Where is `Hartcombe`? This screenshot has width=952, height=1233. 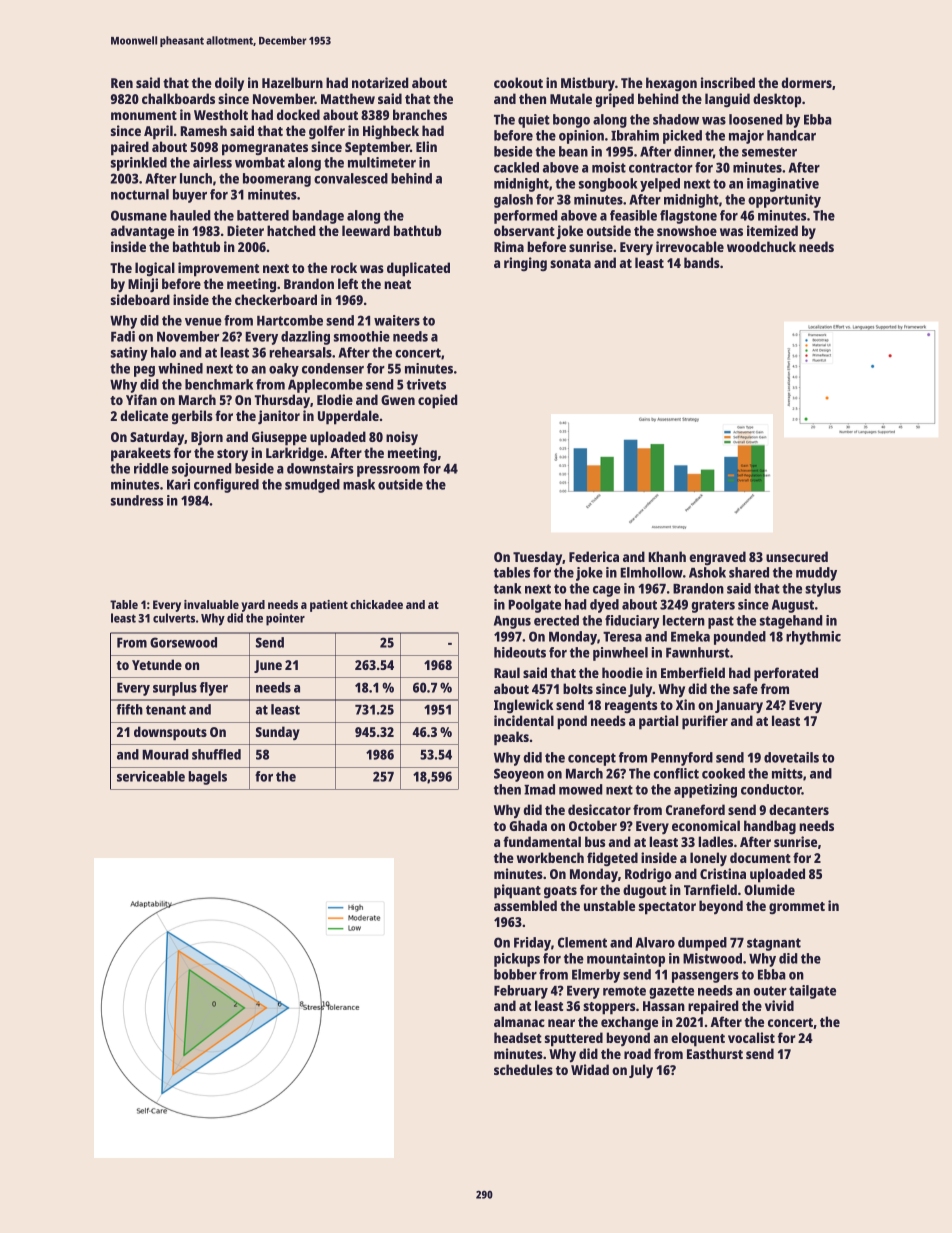 Hartcombe is located at coordinates (290, 320).
